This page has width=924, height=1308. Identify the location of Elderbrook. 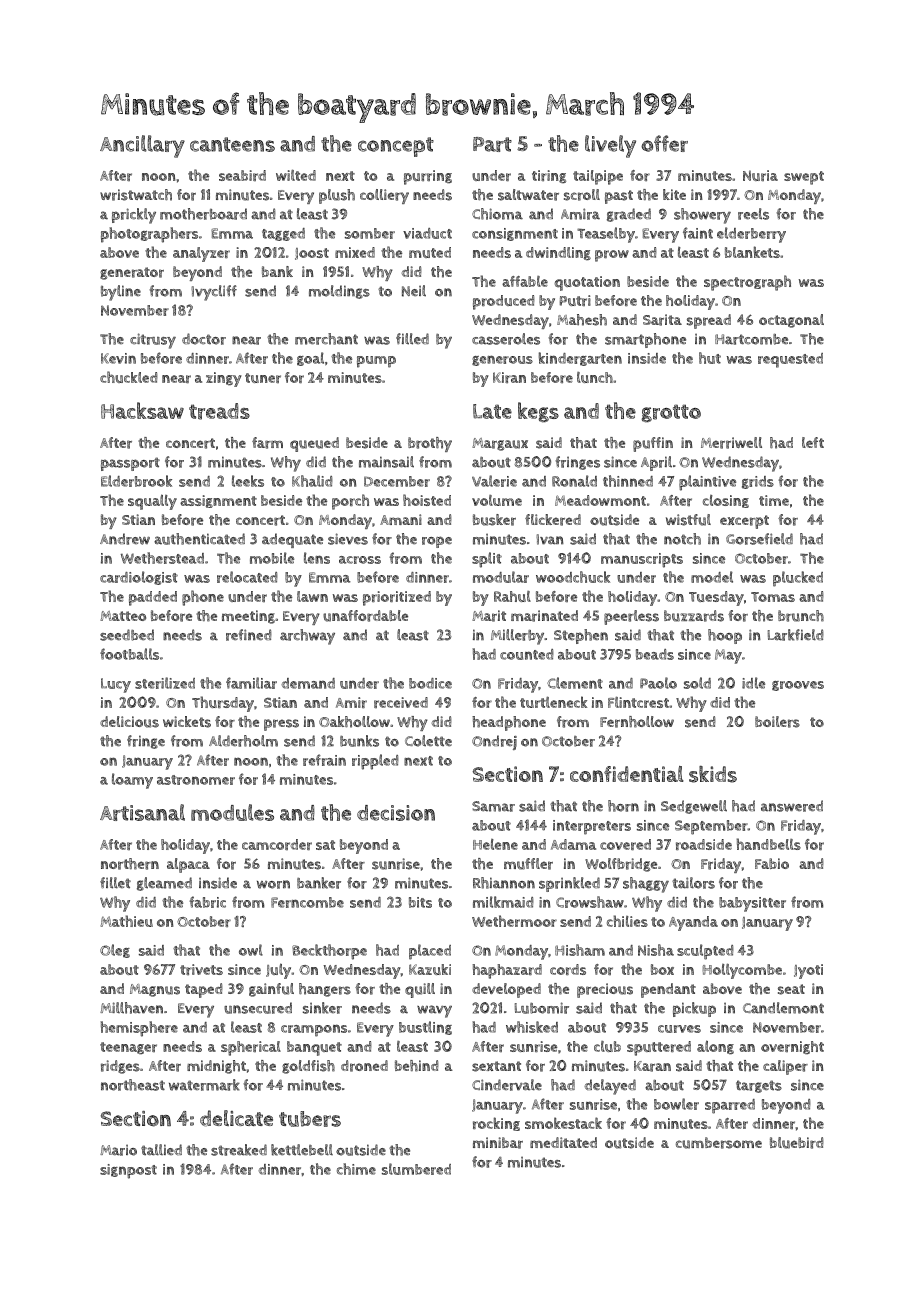
(136, 481).
